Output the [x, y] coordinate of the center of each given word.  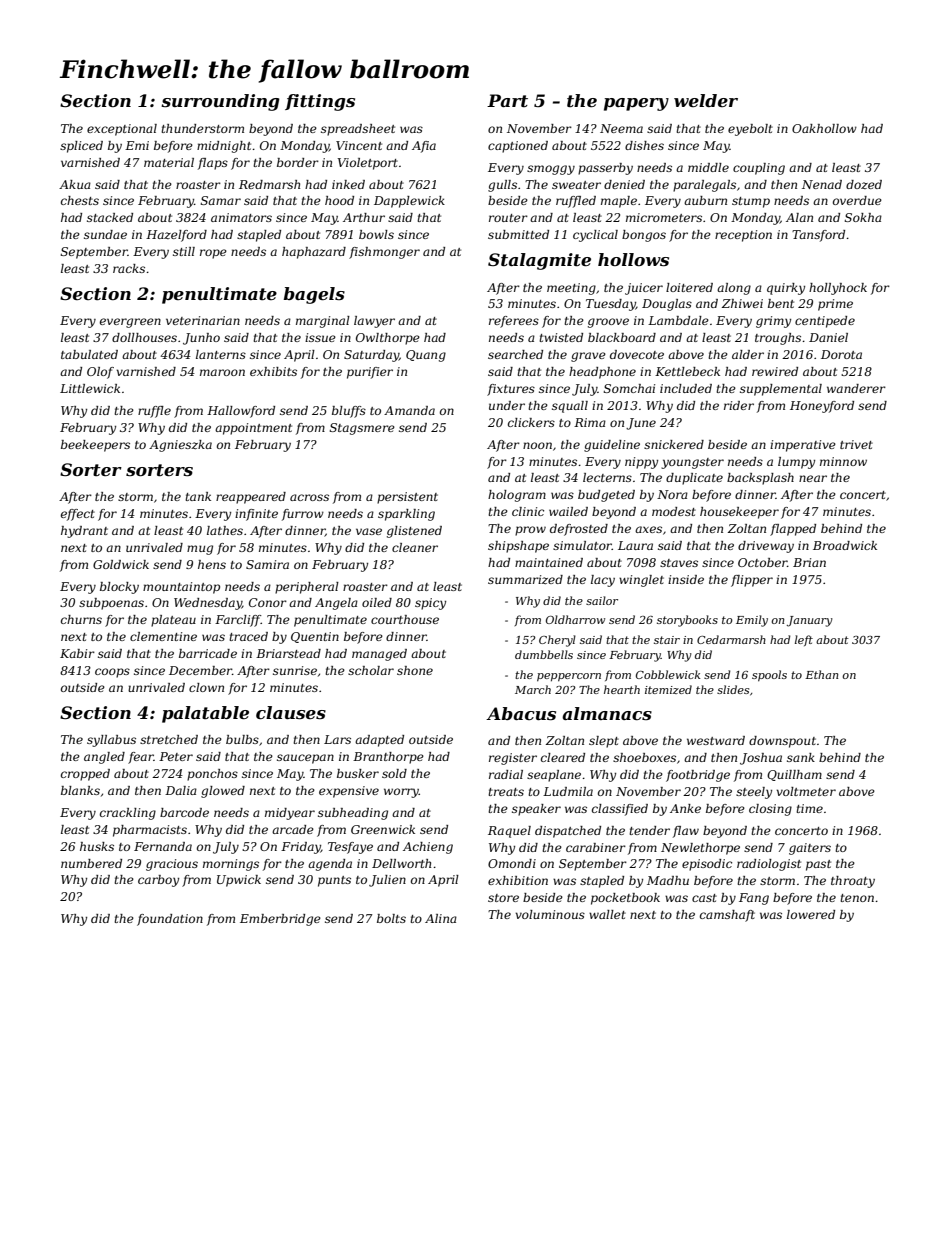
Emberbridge [280, 920]
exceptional [122, 130]
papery [636, 104]
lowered [811, 914]
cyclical [595, 236]
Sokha [863, 217]
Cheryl [557, 641]
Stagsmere [362, 429]
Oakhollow [824, 128]
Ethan [822, 674]
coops [112, 673]
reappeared [251, 498]
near [813, 478]
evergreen [130, 323]
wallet [607, 914]
